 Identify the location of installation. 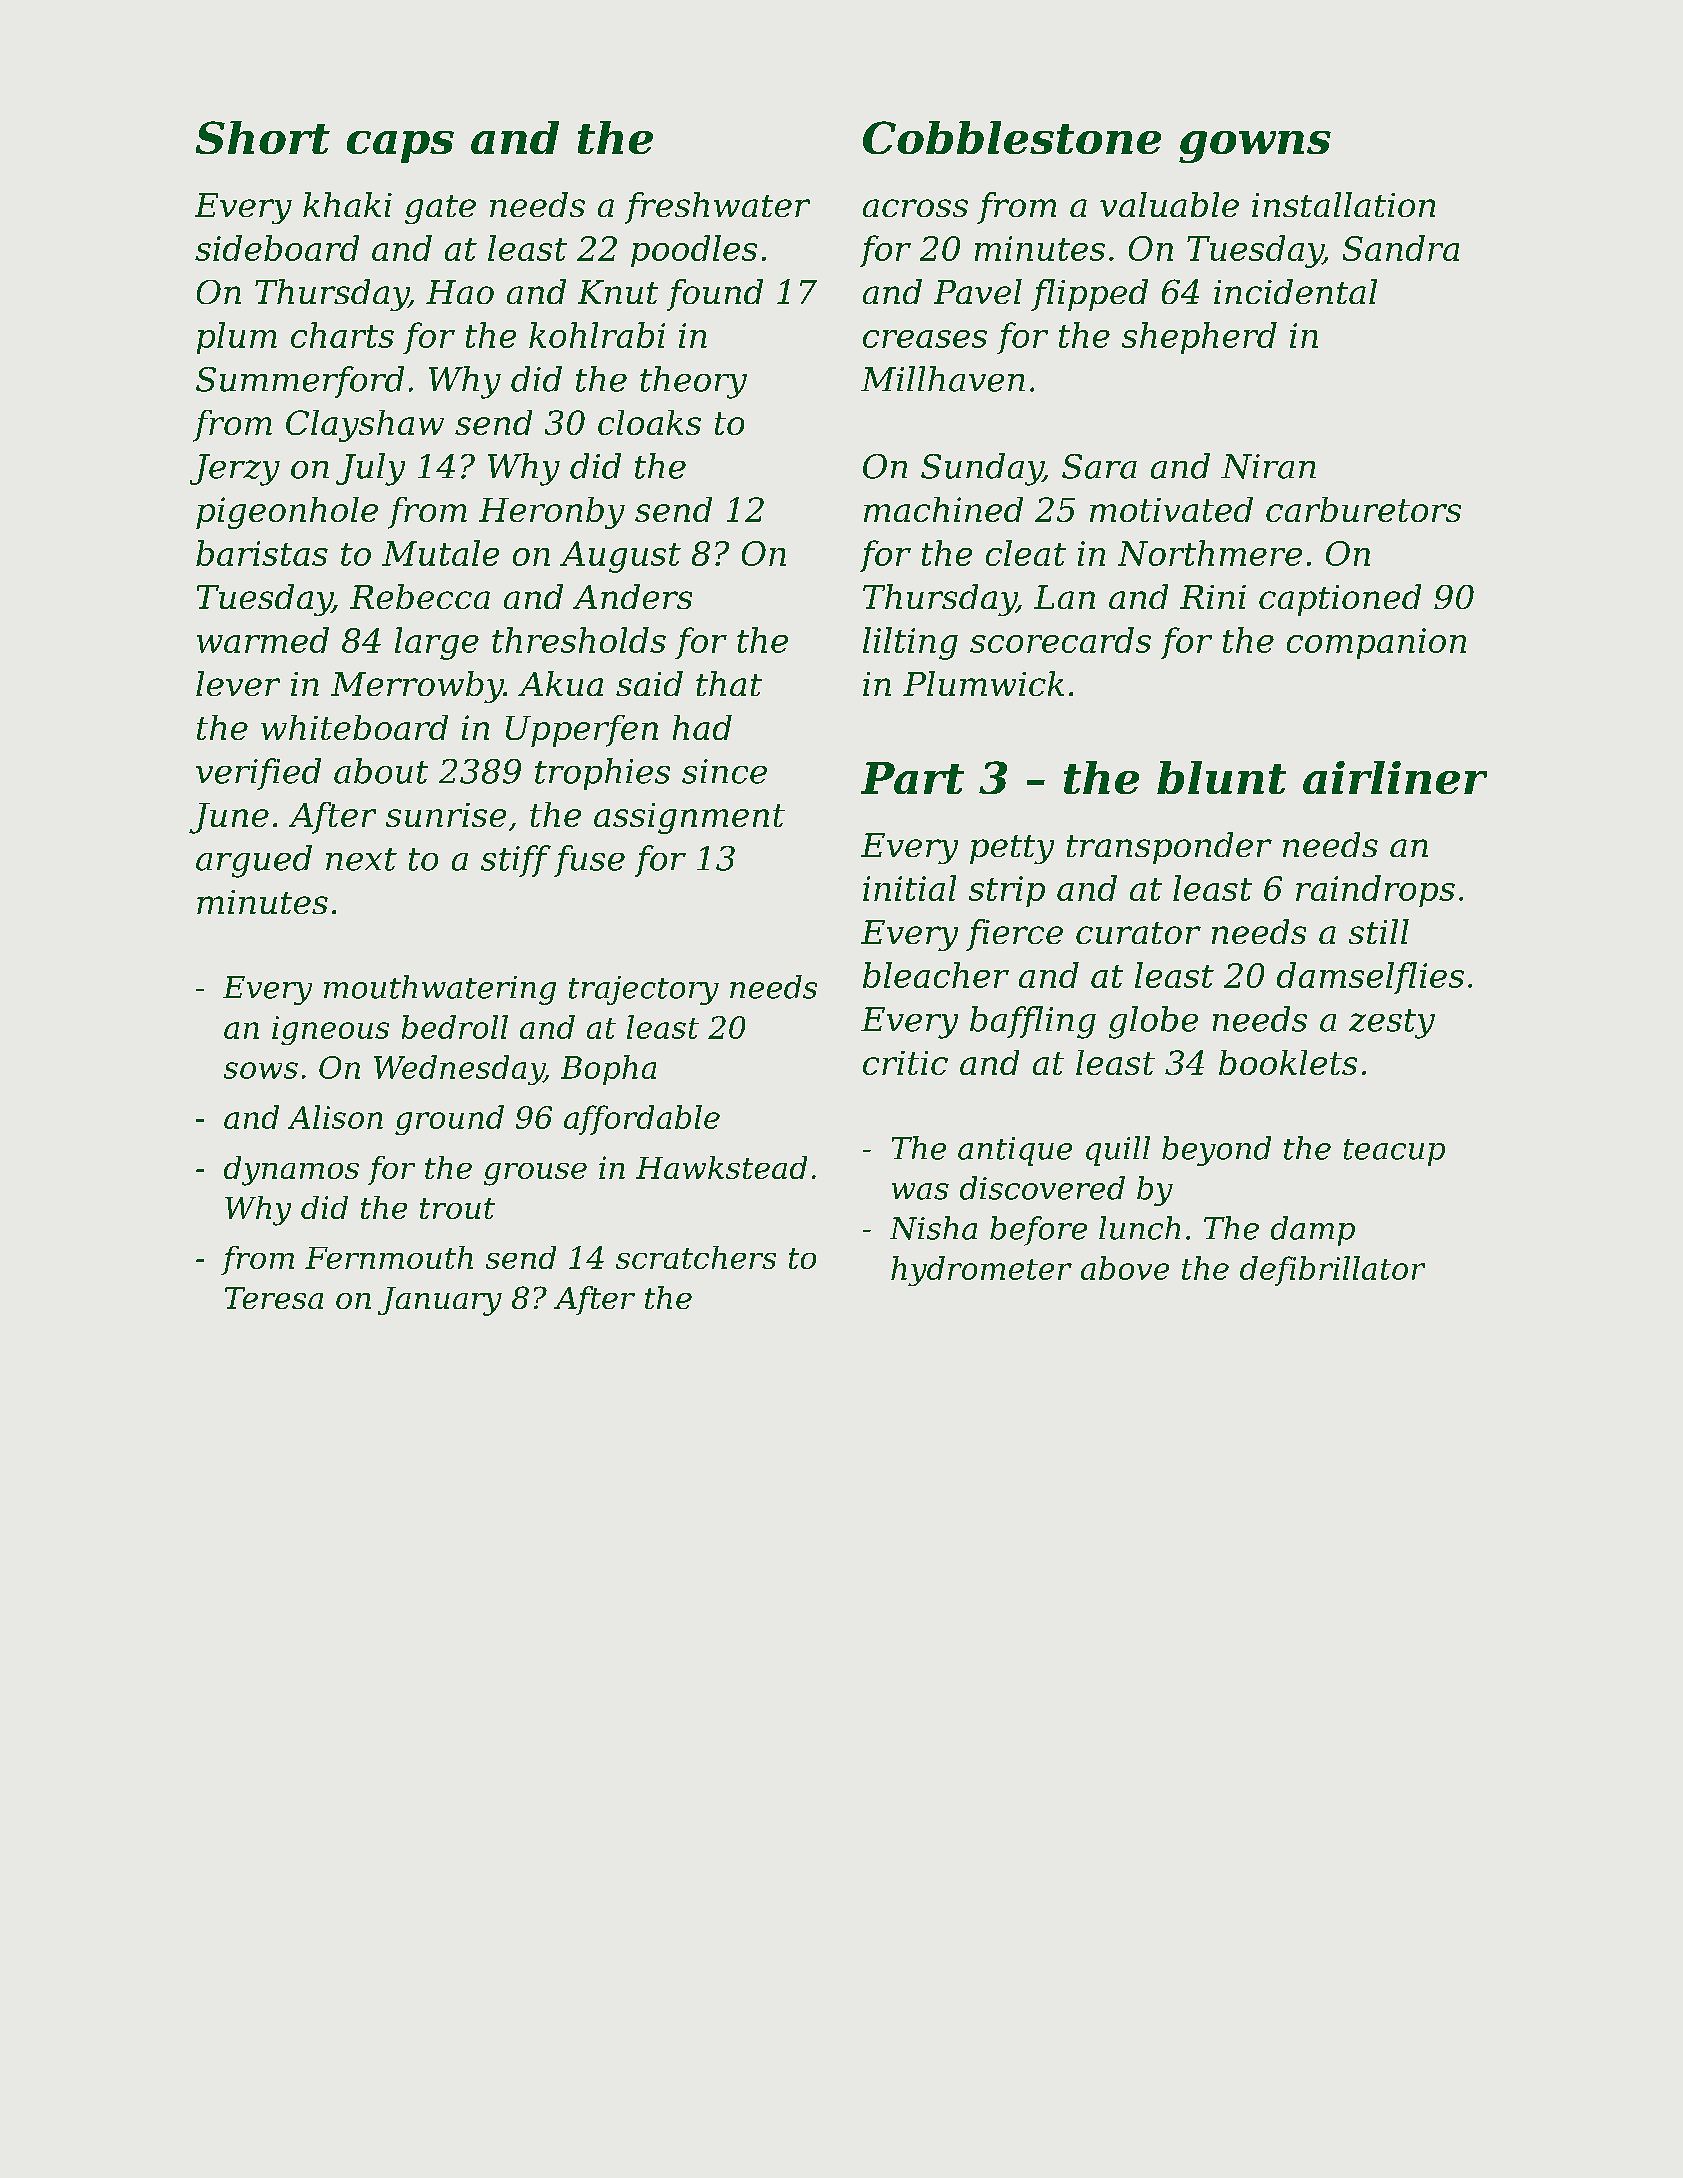
(1343, 204).
